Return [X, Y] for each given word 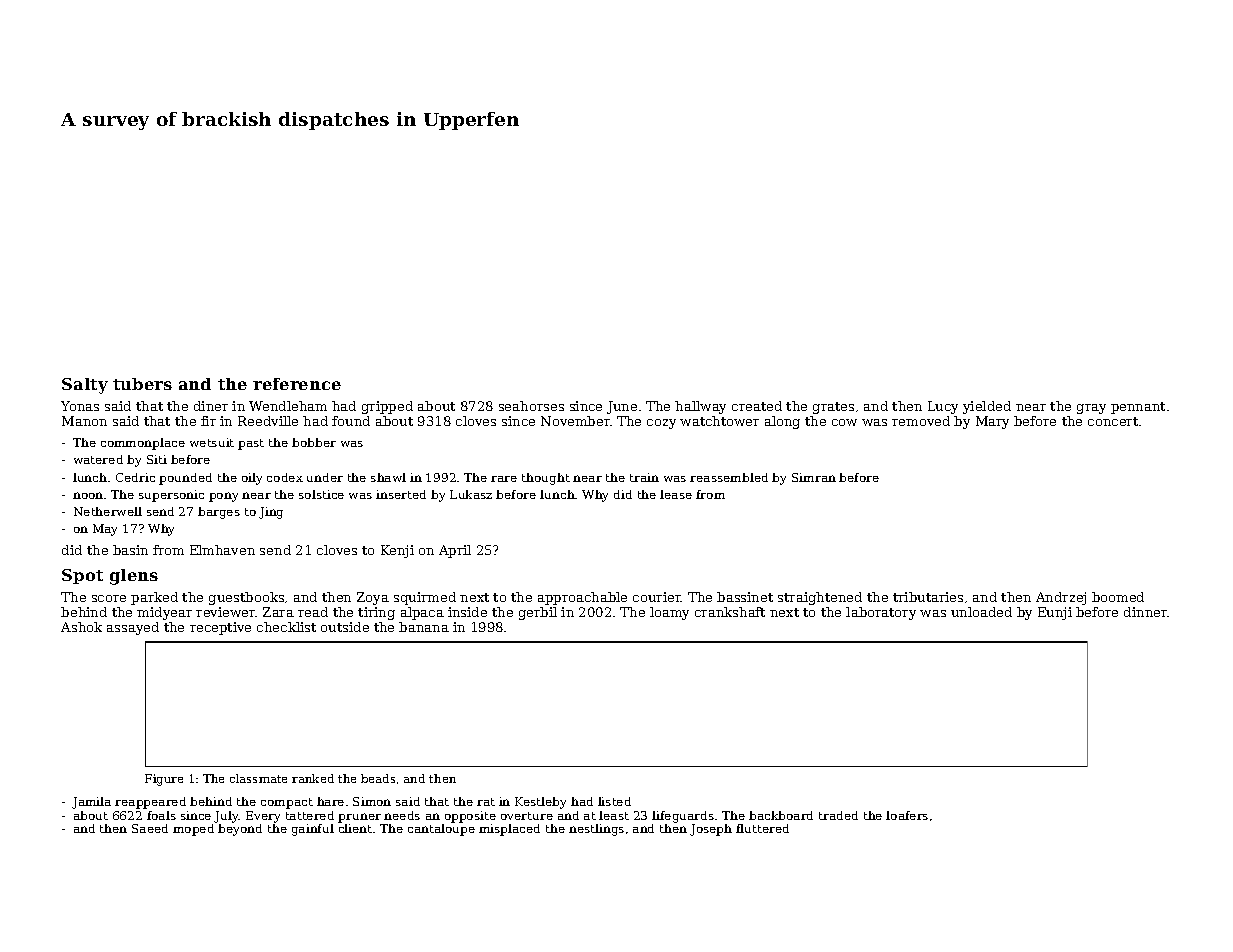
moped [193, 830]
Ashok [81, 627]
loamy [669, 613]
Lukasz [471, 494]
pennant [1138, 408]
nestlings [596, 830]
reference [297, 384]
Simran [814, 477]
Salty [85, 386]
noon [88, 495]
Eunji [1055, 613]
